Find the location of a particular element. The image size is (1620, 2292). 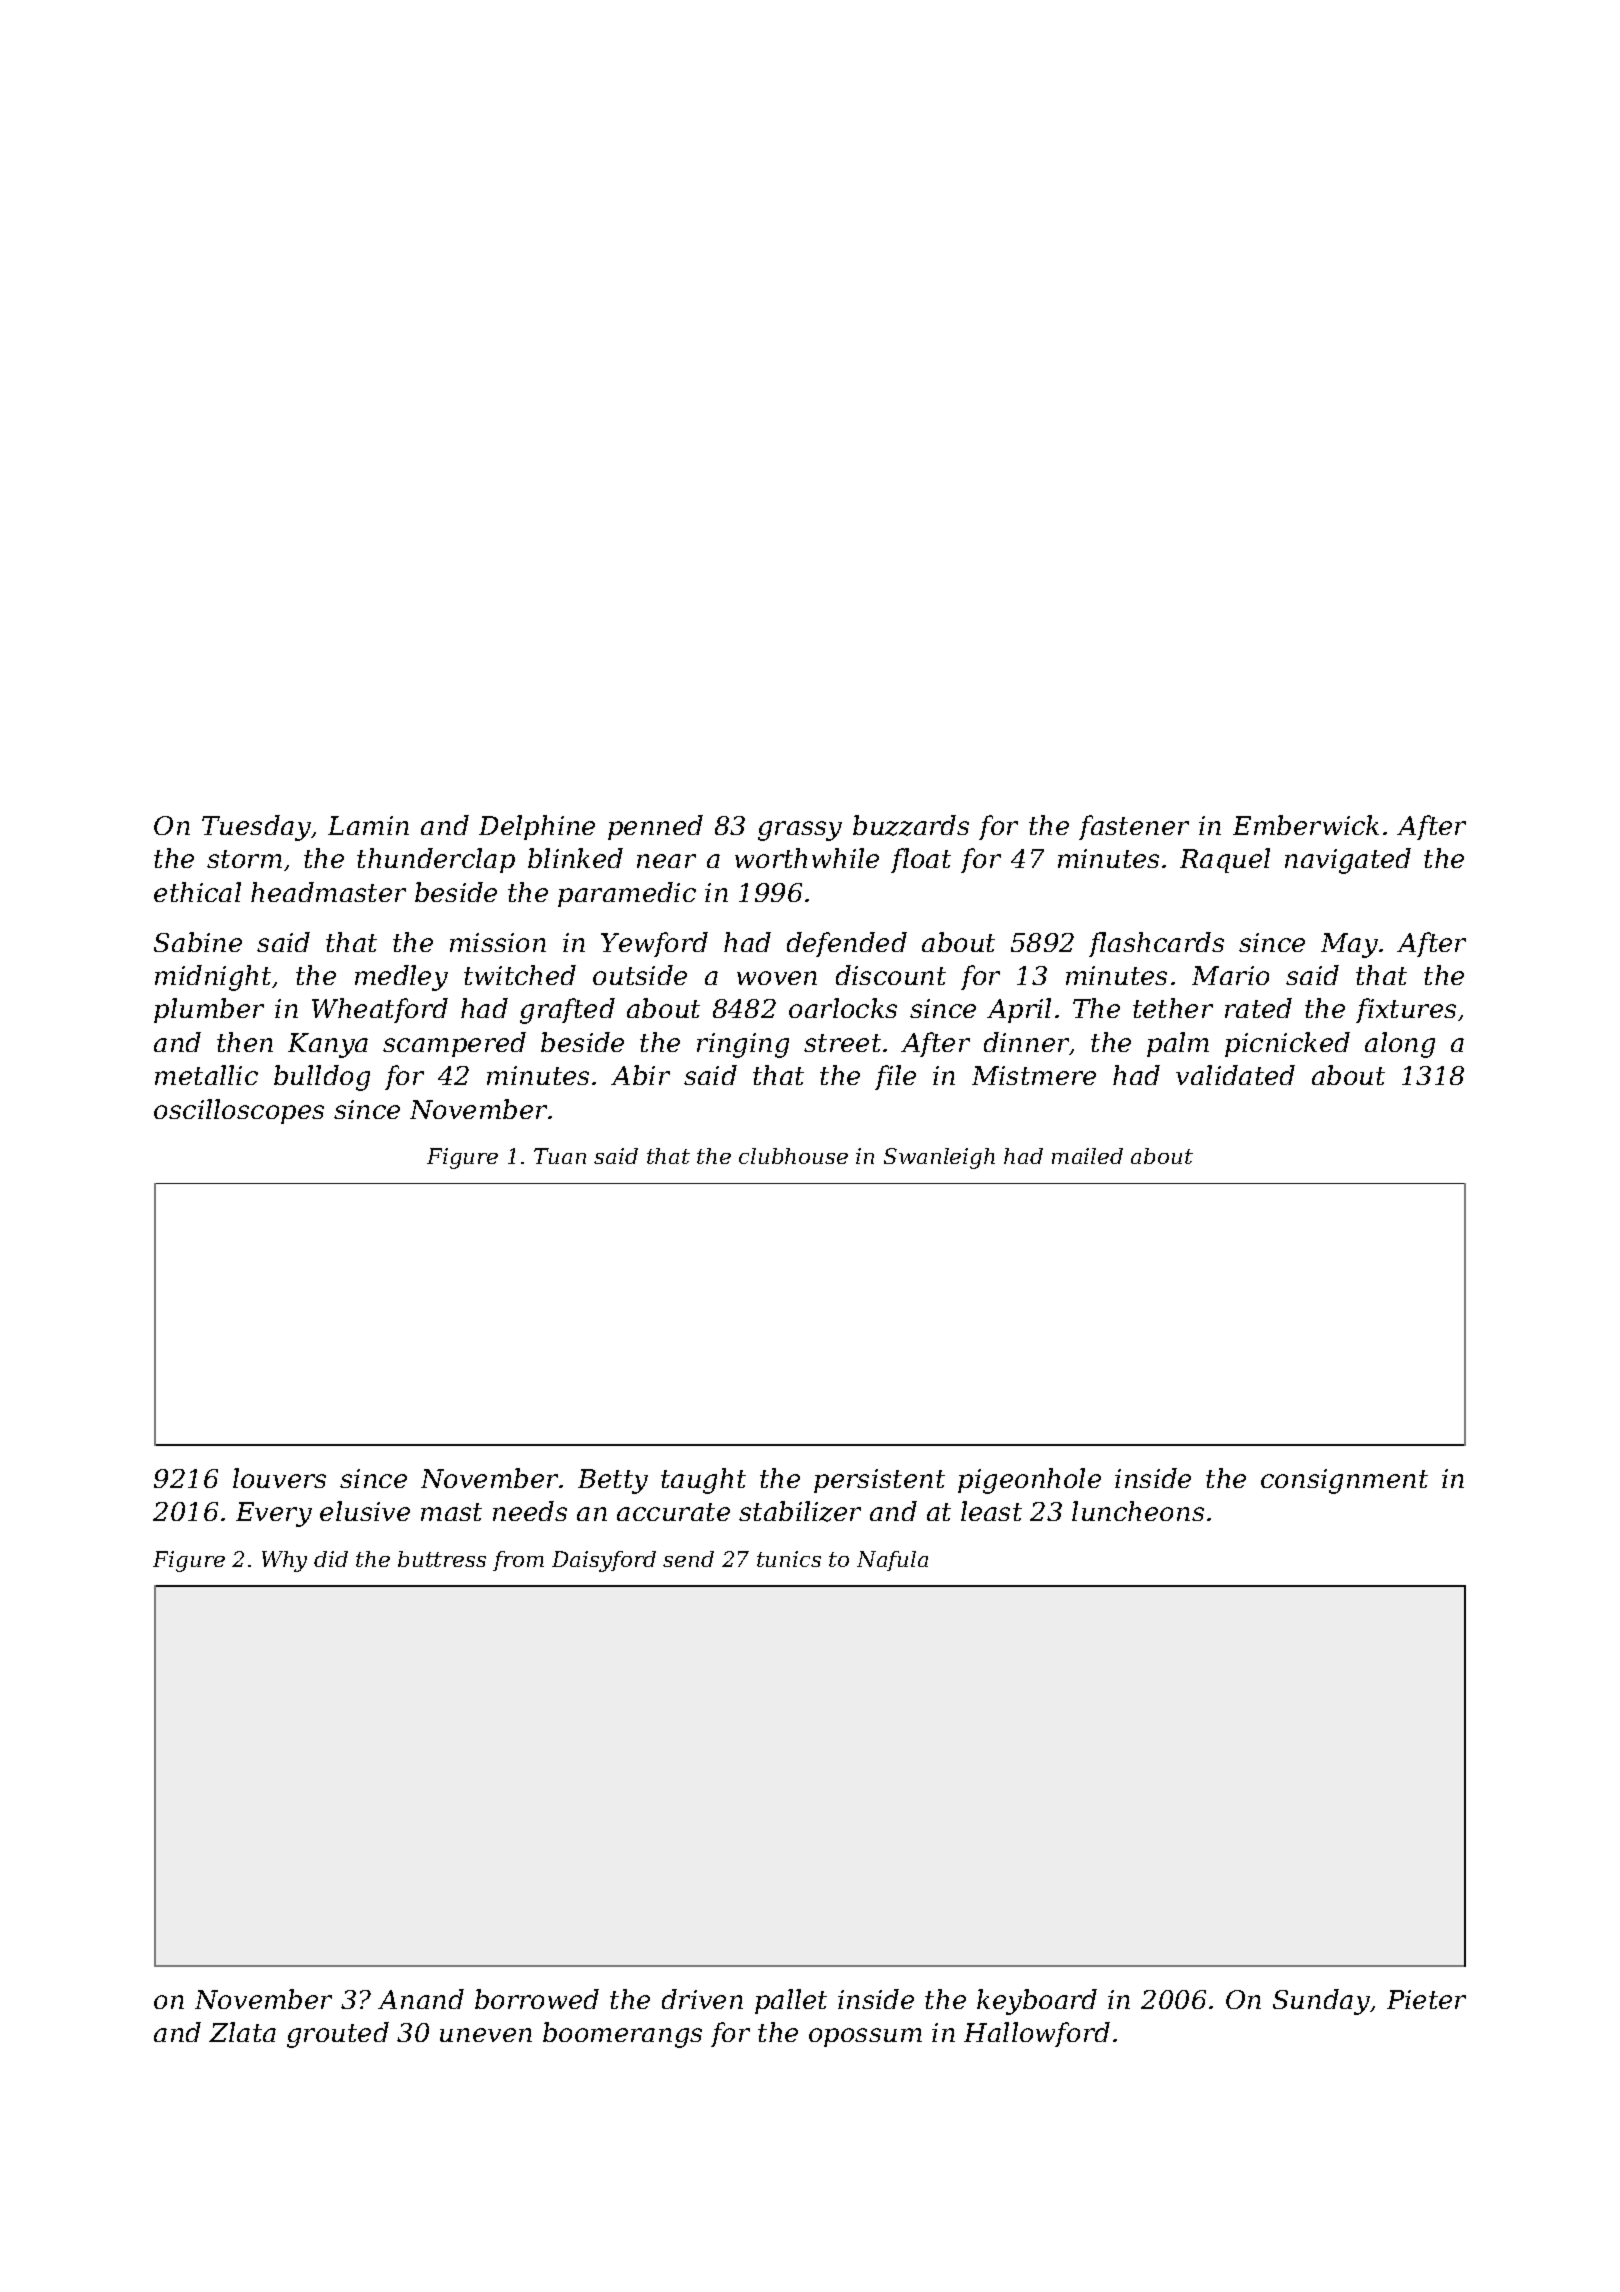

Sabine is located at coordinates (198, 942).
